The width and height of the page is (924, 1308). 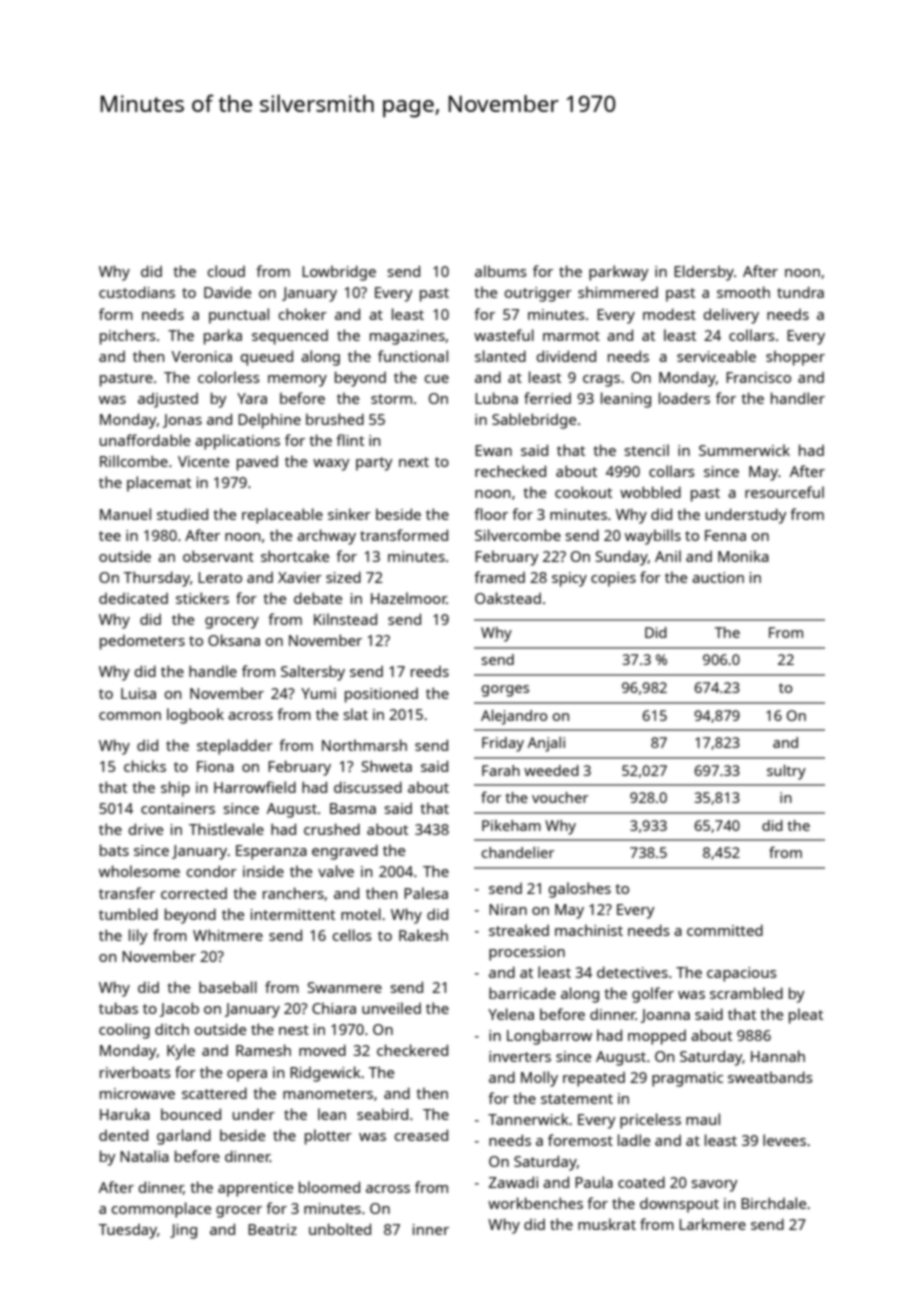 What do you see at coordinates (409, 598) in the page?
I see `Hazelmoor` at bounding box center [409, 598].
